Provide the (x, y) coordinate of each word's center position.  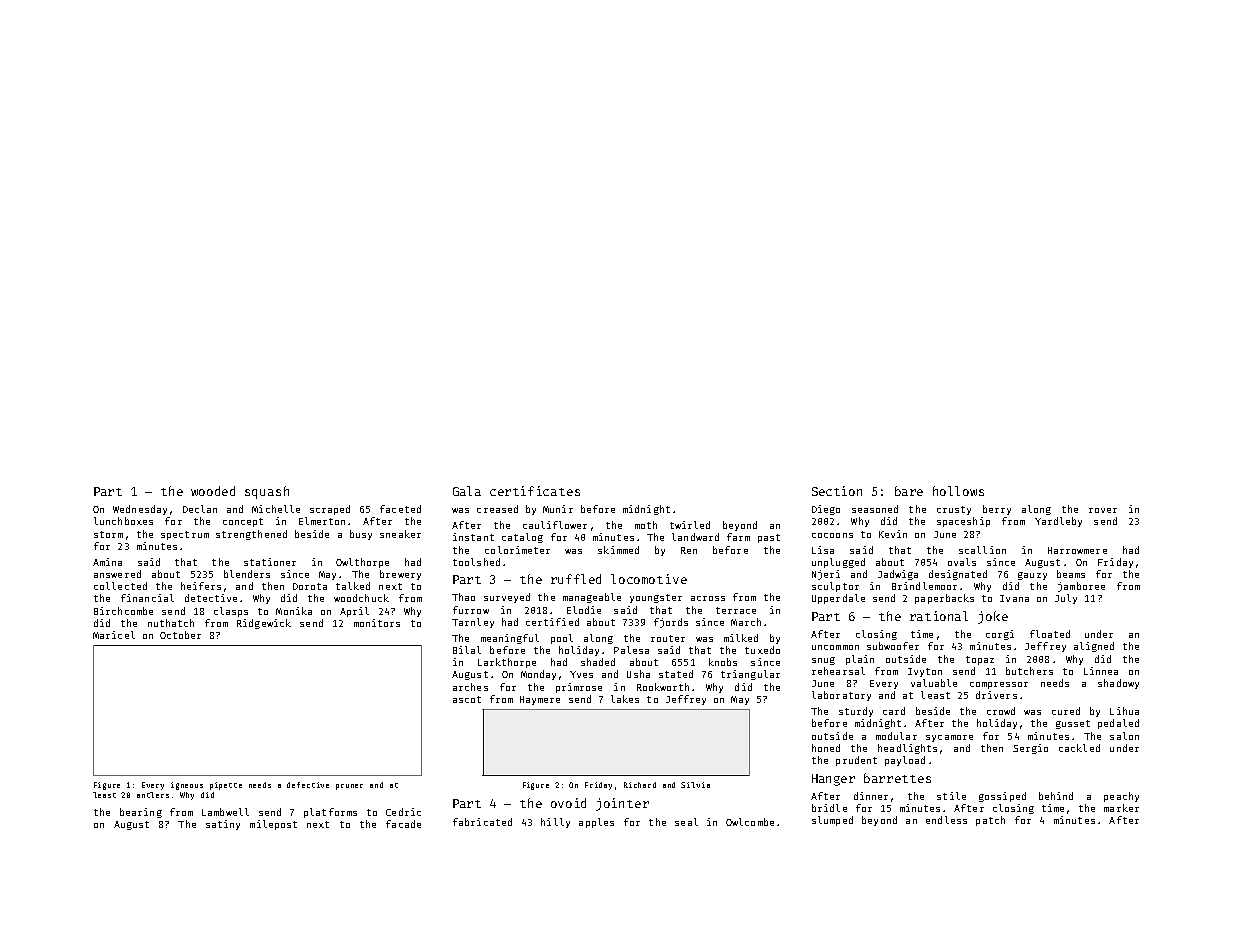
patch (990, 821)
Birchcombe (123, 611)
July (1066, 599)
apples (596, 823)
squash (267, 492)
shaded (598, 662)
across (708, 598)
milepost (273, 825)
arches (470, 687)
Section (837, 491)
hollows (958, 491)
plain (860, 660)
